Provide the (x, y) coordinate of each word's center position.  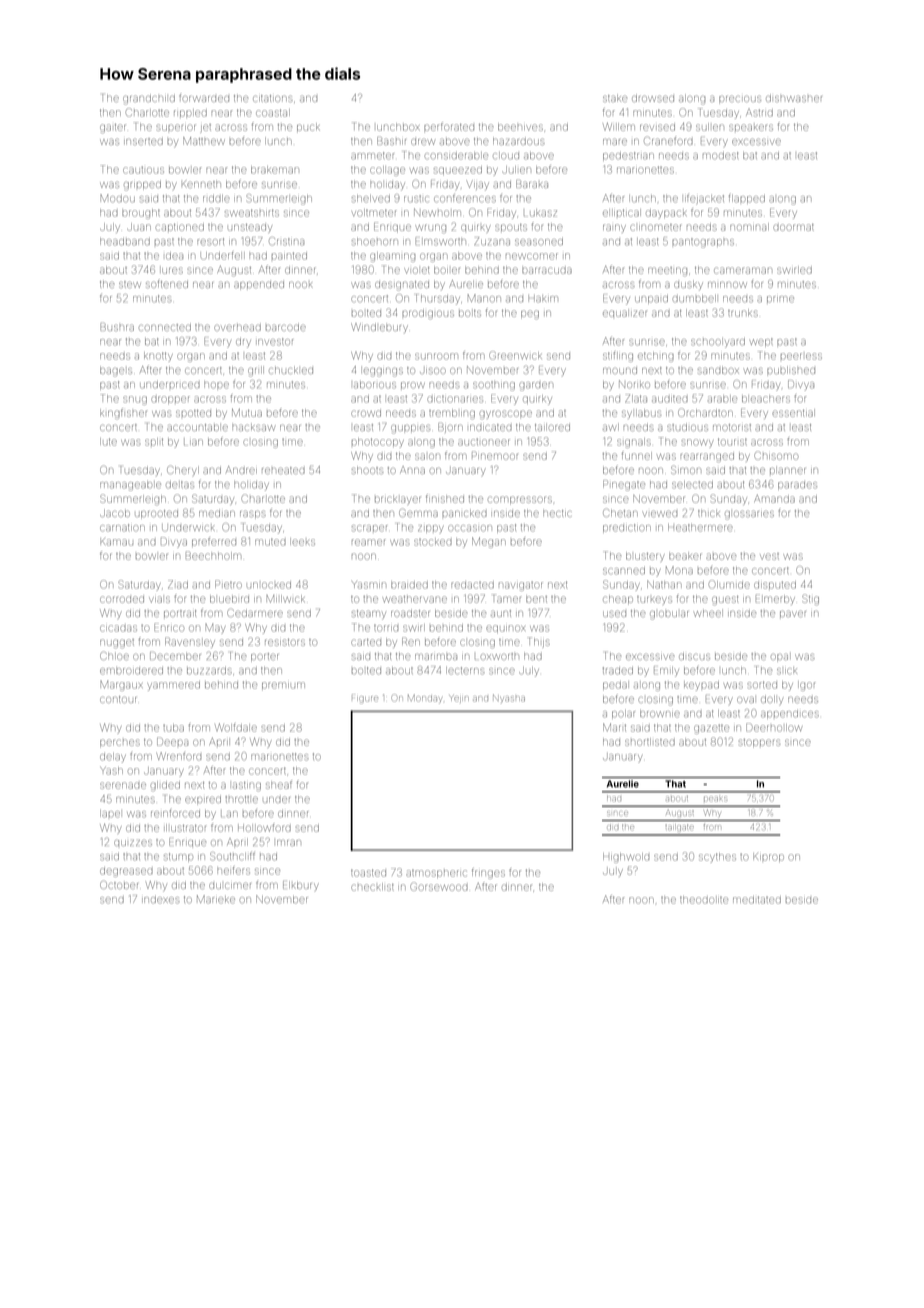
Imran (289, 843)
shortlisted (650, 742)
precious (740, 100)
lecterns (465, 671)
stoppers (759, 743)
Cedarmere (255, 613)
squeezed (458, 170)
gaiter (112, 128)
